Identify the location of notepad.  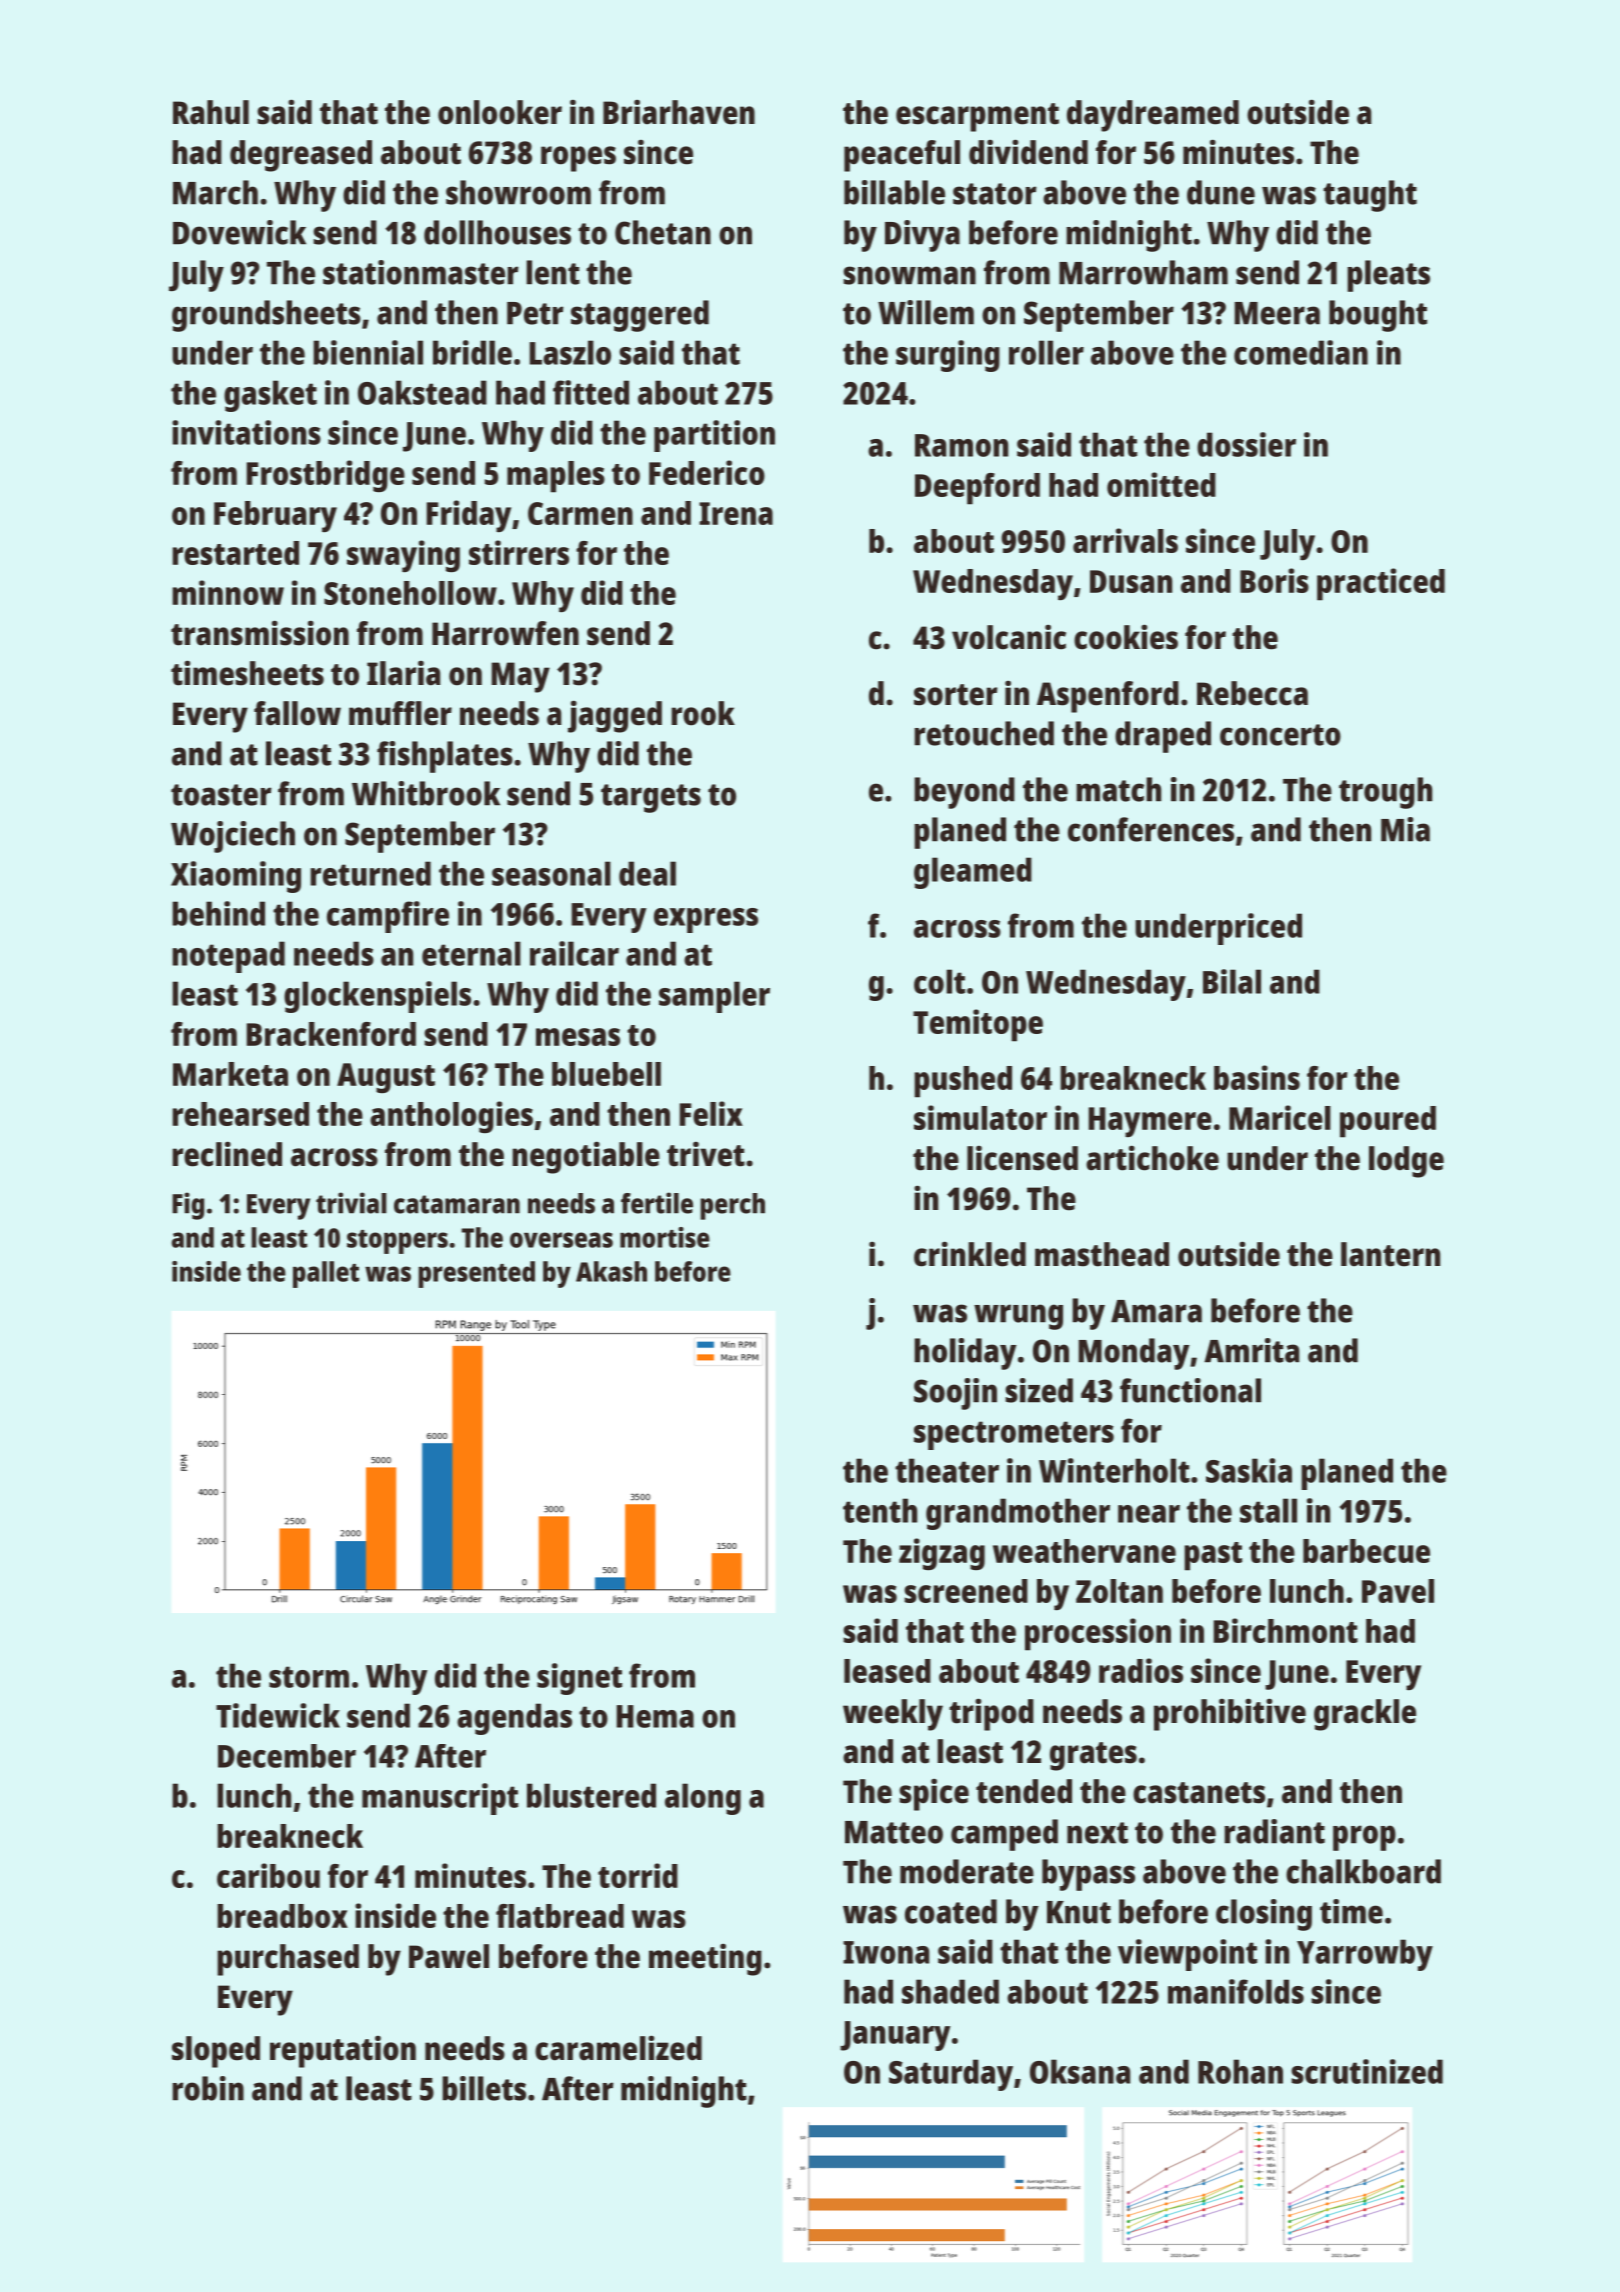
(228, 957).
